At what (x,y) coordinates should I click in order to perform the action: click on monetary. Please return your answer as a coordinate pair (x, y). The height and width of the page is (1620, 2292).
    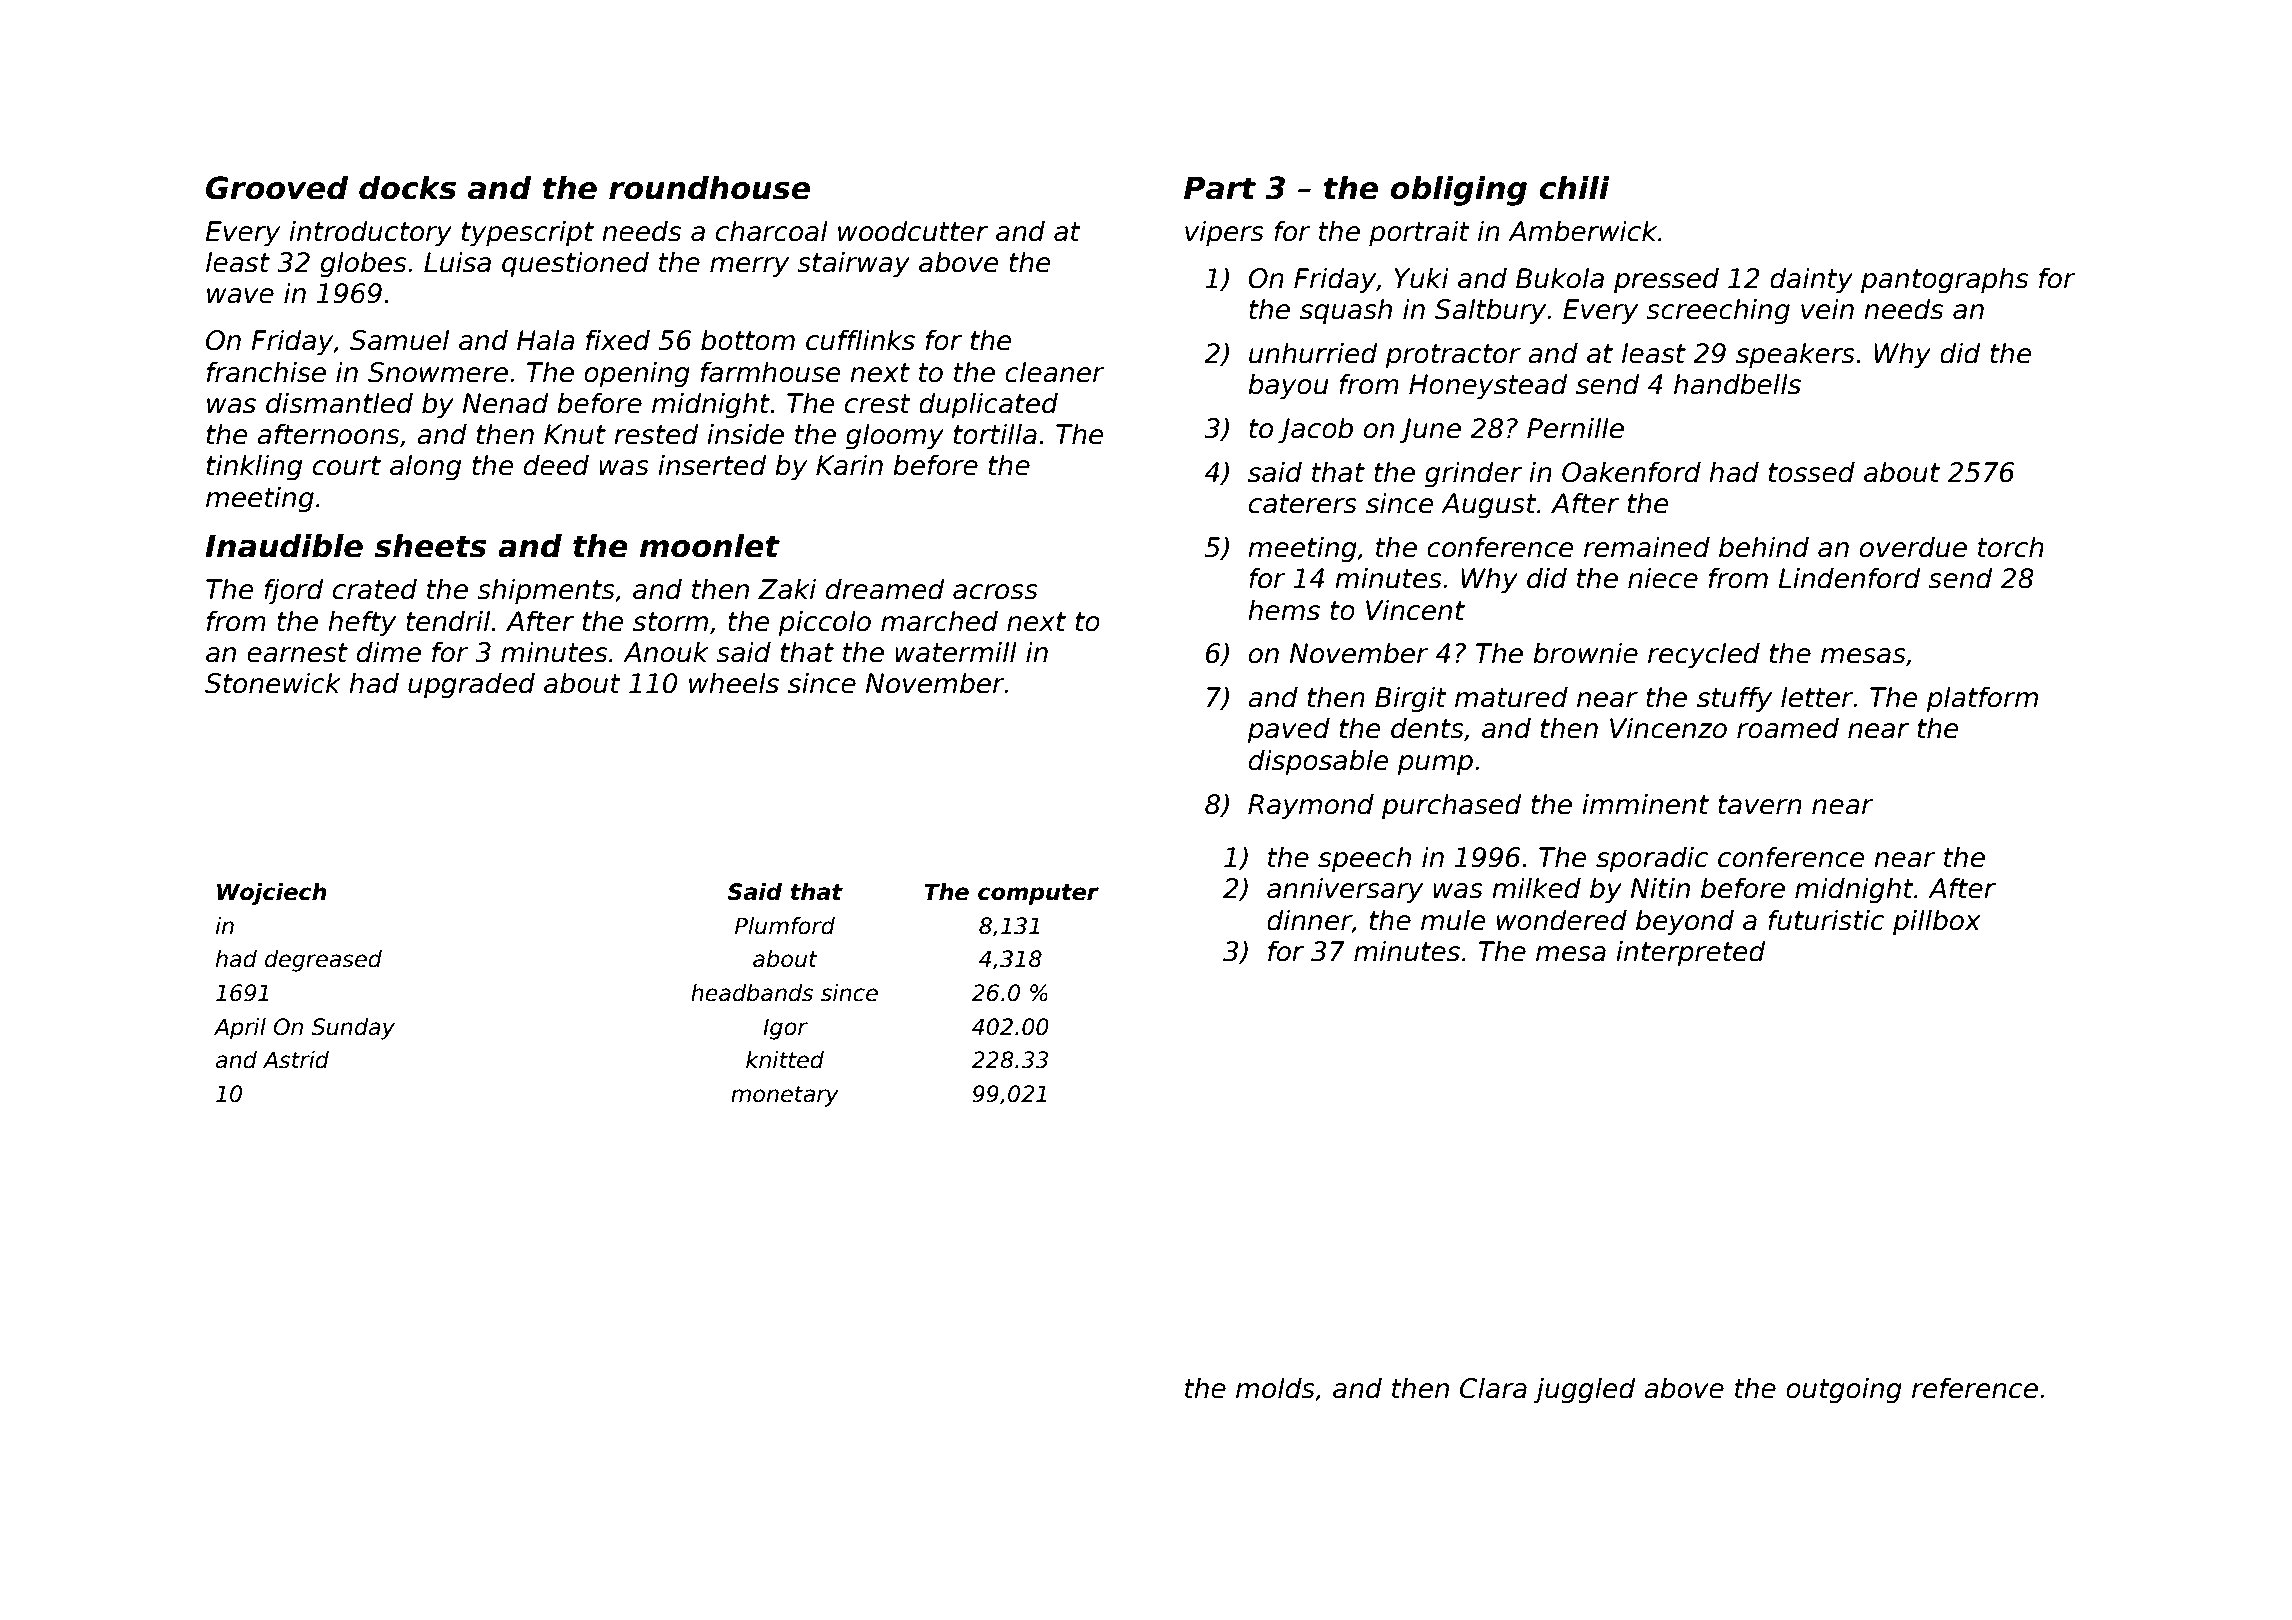
    Looking at the image, I should click on (785, 1096).
